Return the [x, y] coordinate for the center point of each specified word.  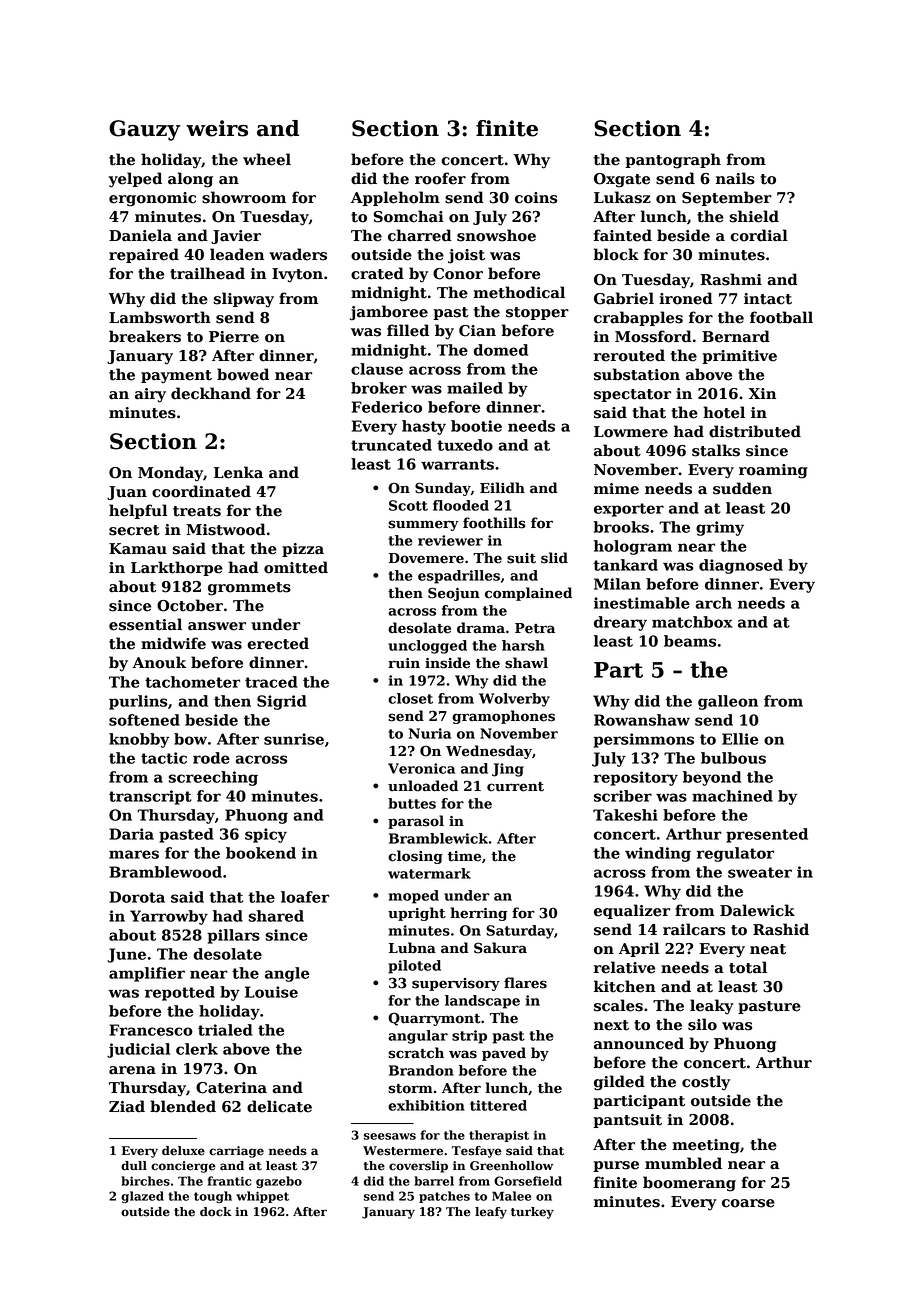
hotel [724, 412]
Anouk [159, 662]
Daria [131, 834]
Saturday [520, 932]
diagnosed [741, 566]
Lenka [238, 472]
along [190, 180]
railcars [694, 929]
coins [536, 198]
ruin [404, 663]
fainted [623, 235]
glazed [142, 1197]
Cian [477, 331]
